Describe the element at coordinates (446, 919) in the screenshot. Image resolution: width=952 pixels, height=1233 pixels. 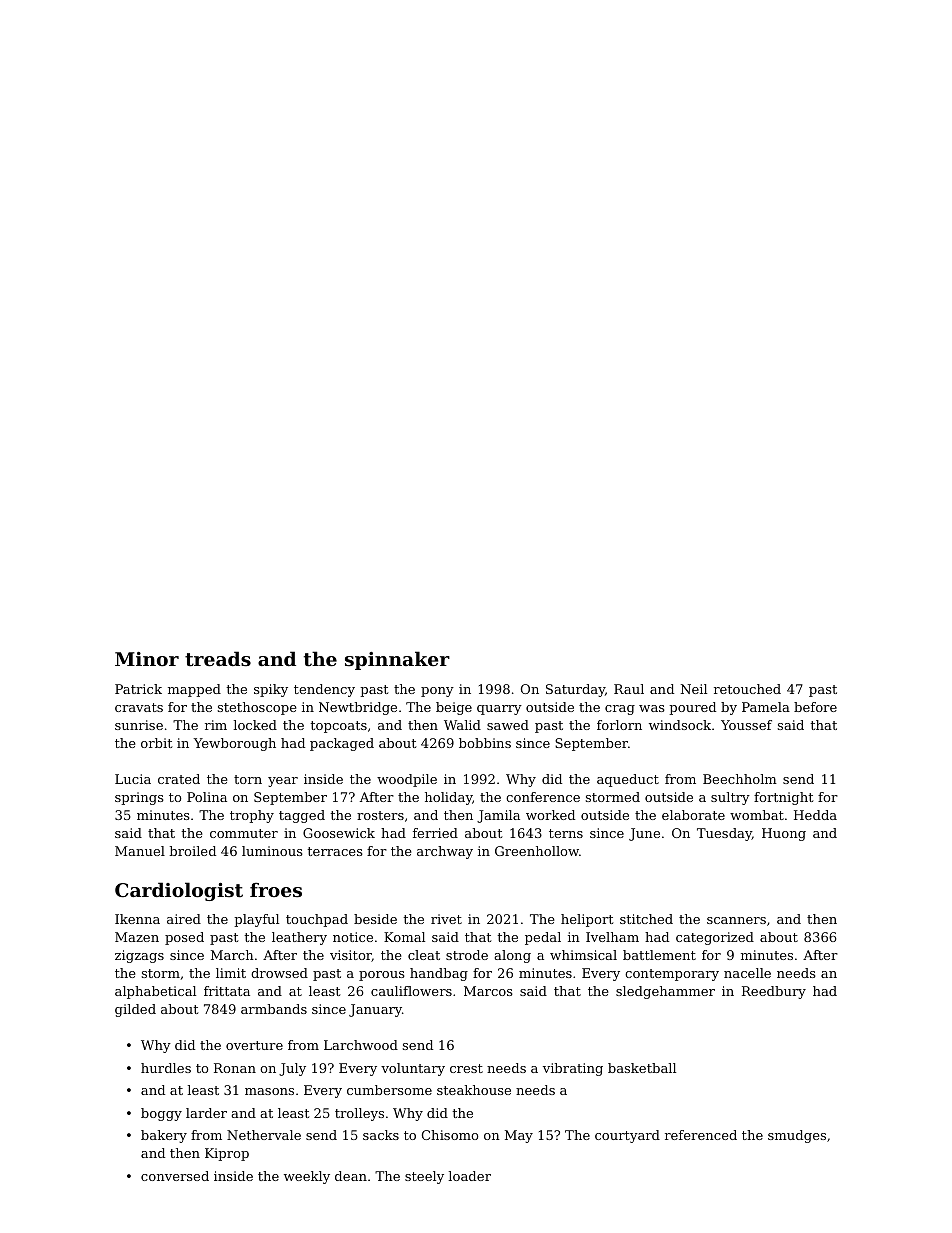
I see `rivet` at that location.
